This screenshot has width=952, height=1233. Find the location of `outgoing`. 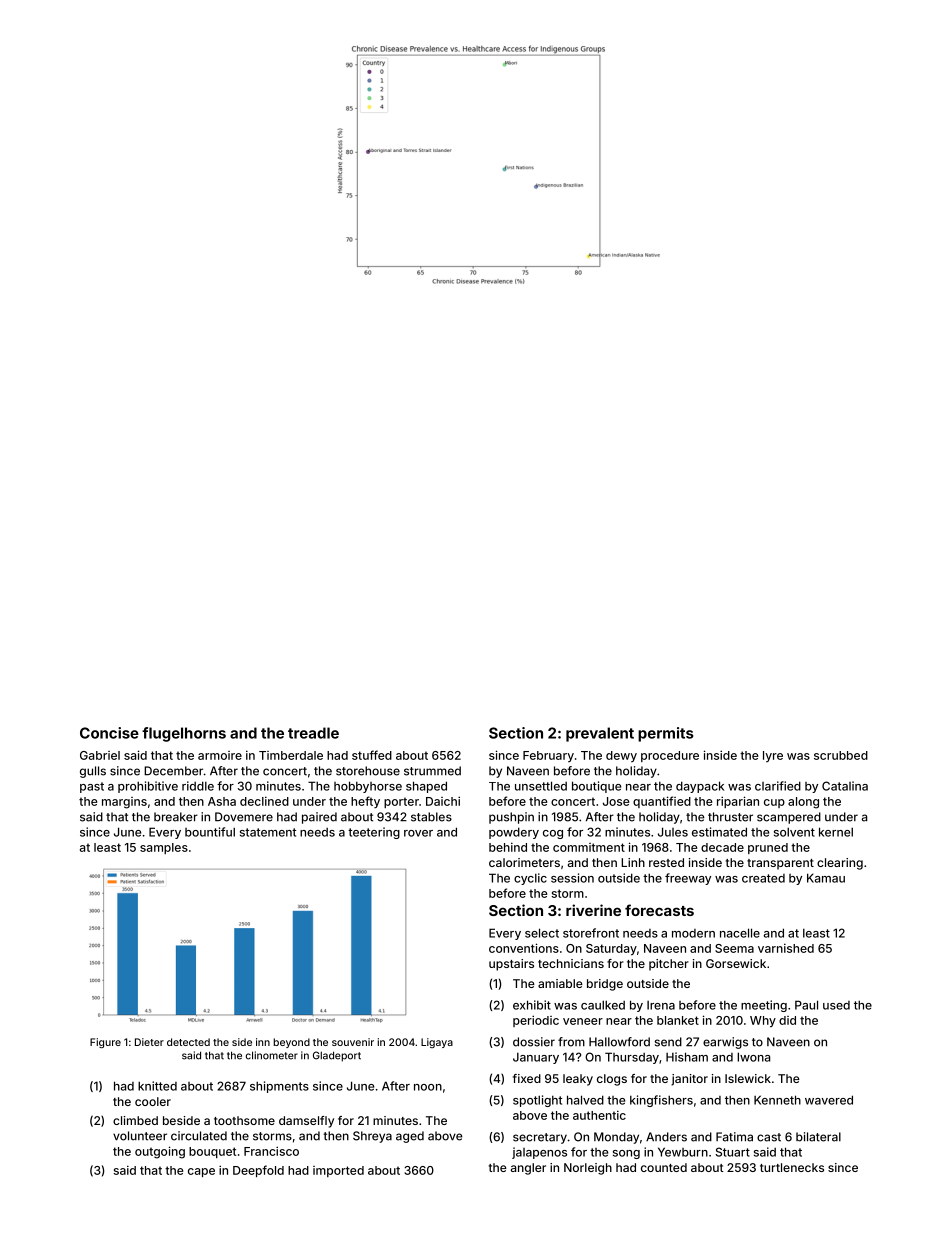

outgoing is located at coordinates (160, 1152).
